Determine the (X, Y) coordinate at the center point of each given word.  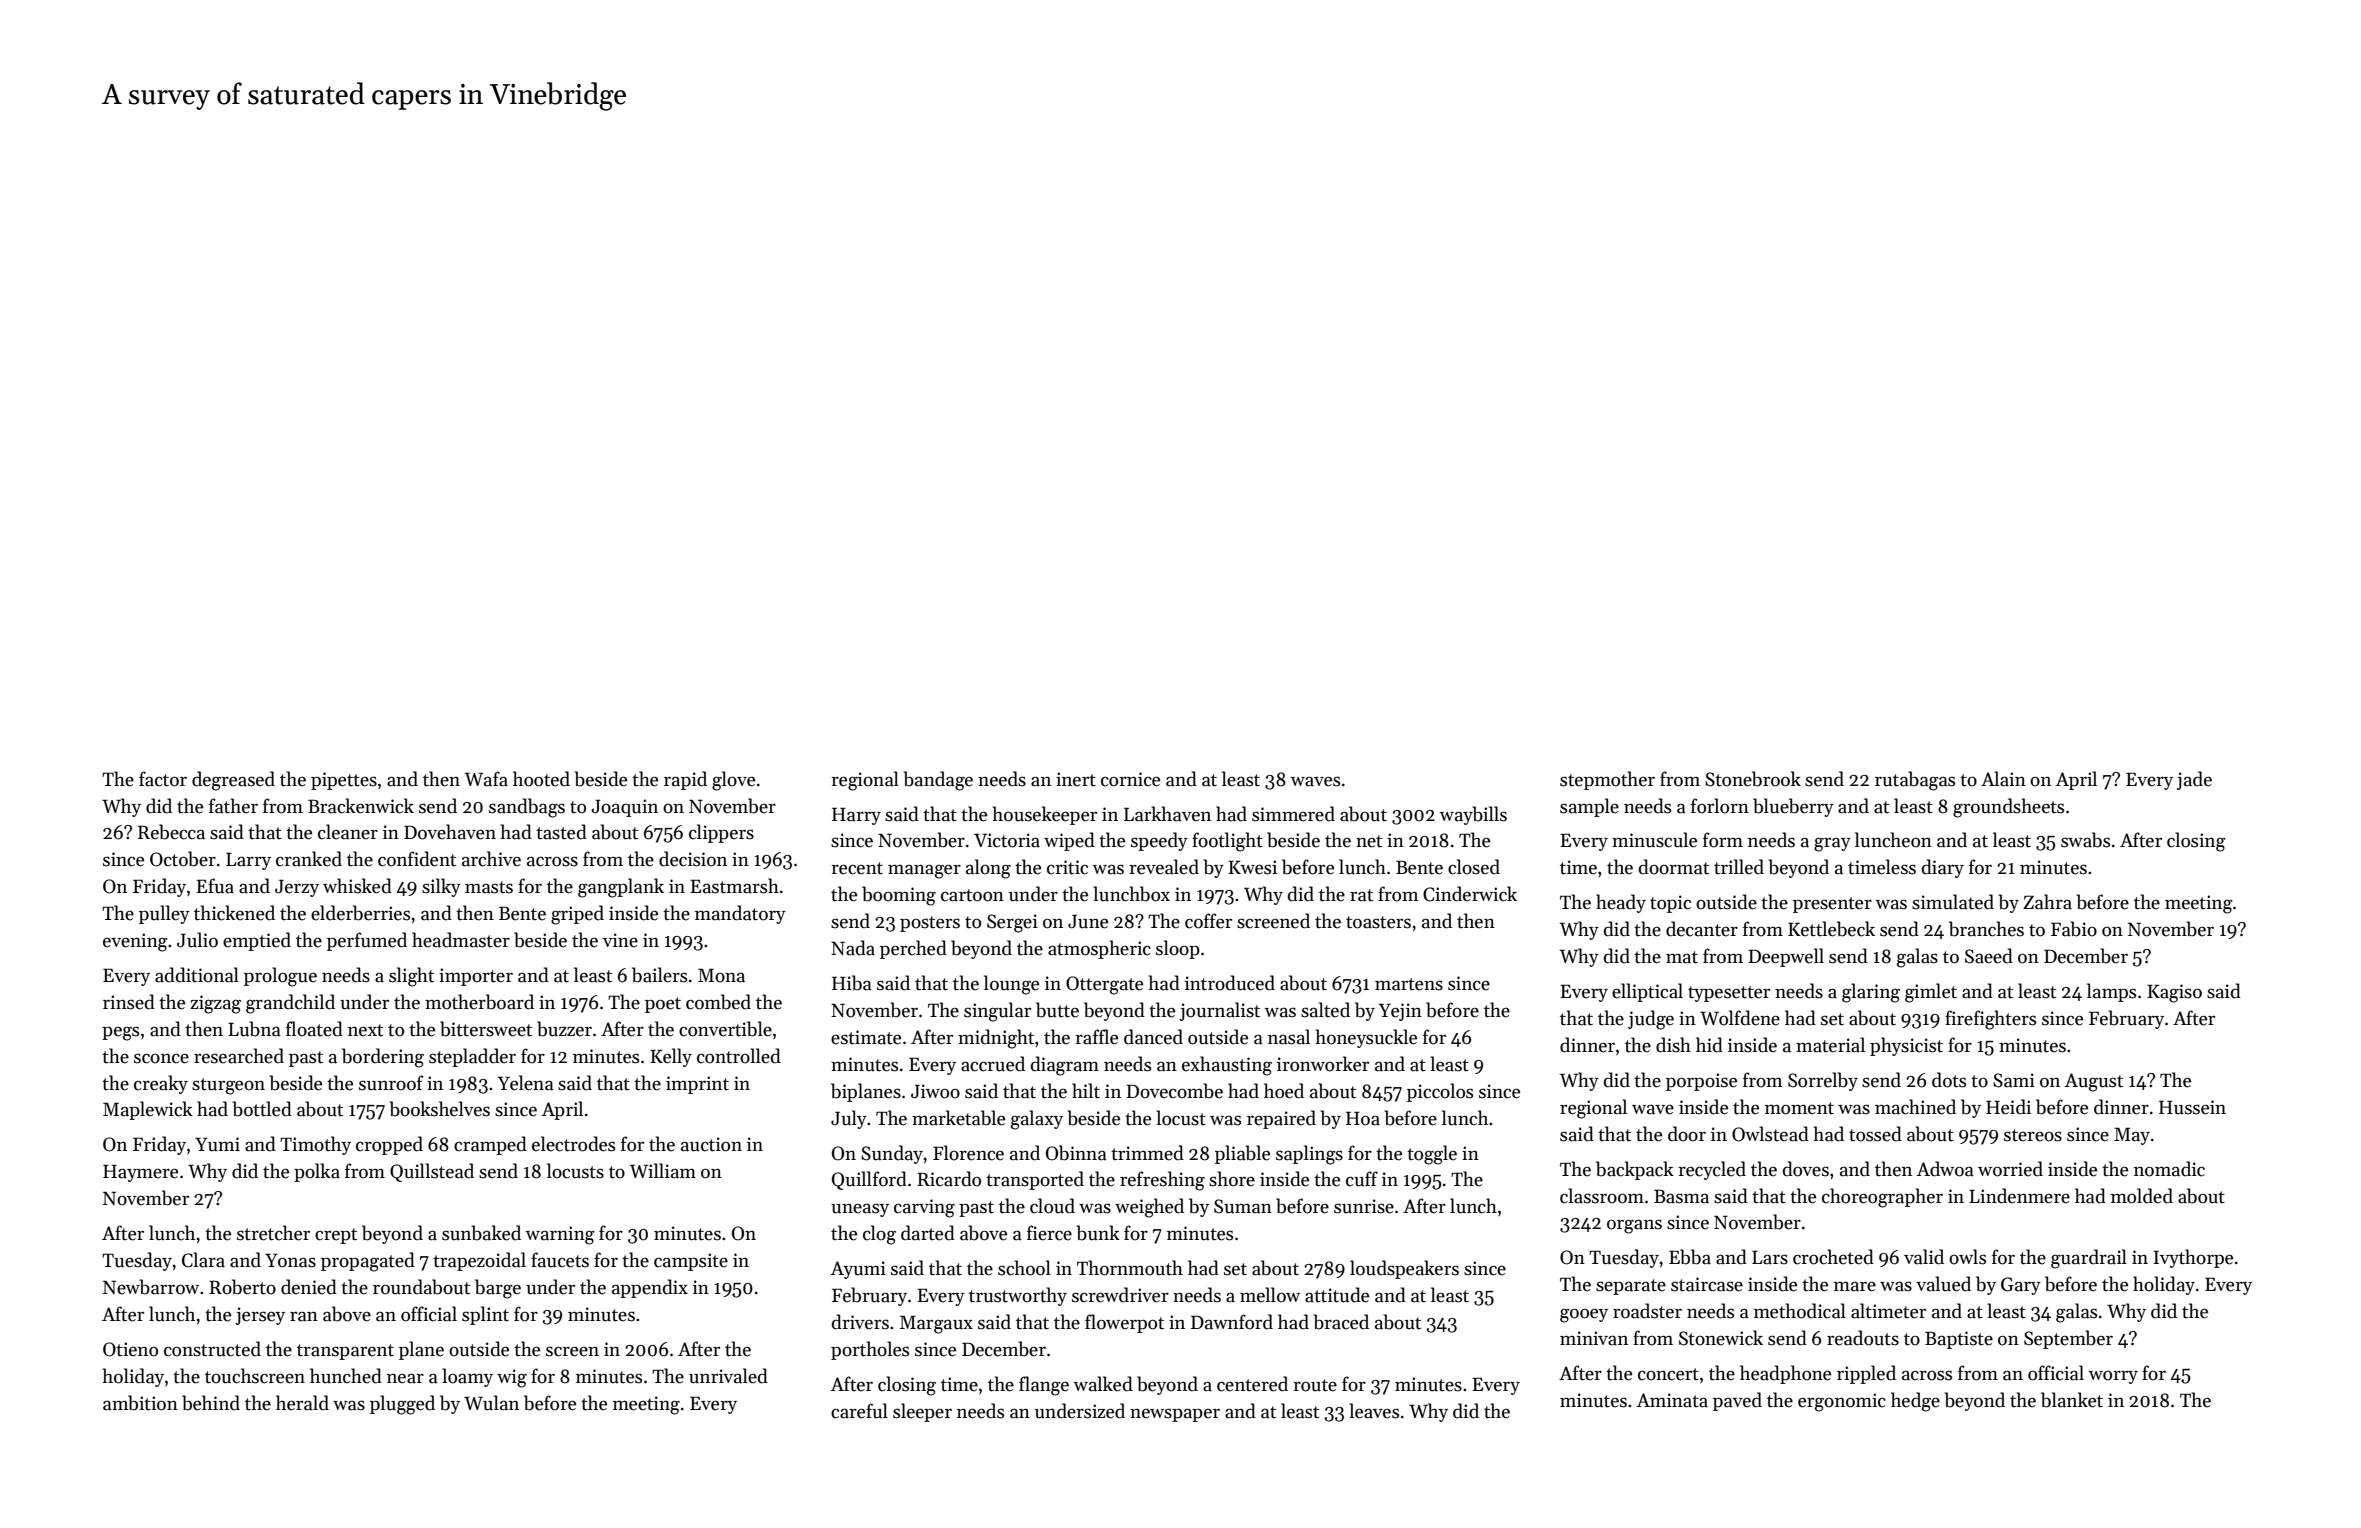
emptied (257, 941)
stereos (2033, 1135)
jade (2194, 780)
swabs (2085, 840)
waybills (1473, 815)
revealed (1164, 867)
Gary (2021, 1286)
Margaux (936, 1324)
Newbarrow (151, 1287)
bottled (262, 1109)
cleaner (348, 832)
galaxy (1037, 1120)
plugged (402, 1405)
